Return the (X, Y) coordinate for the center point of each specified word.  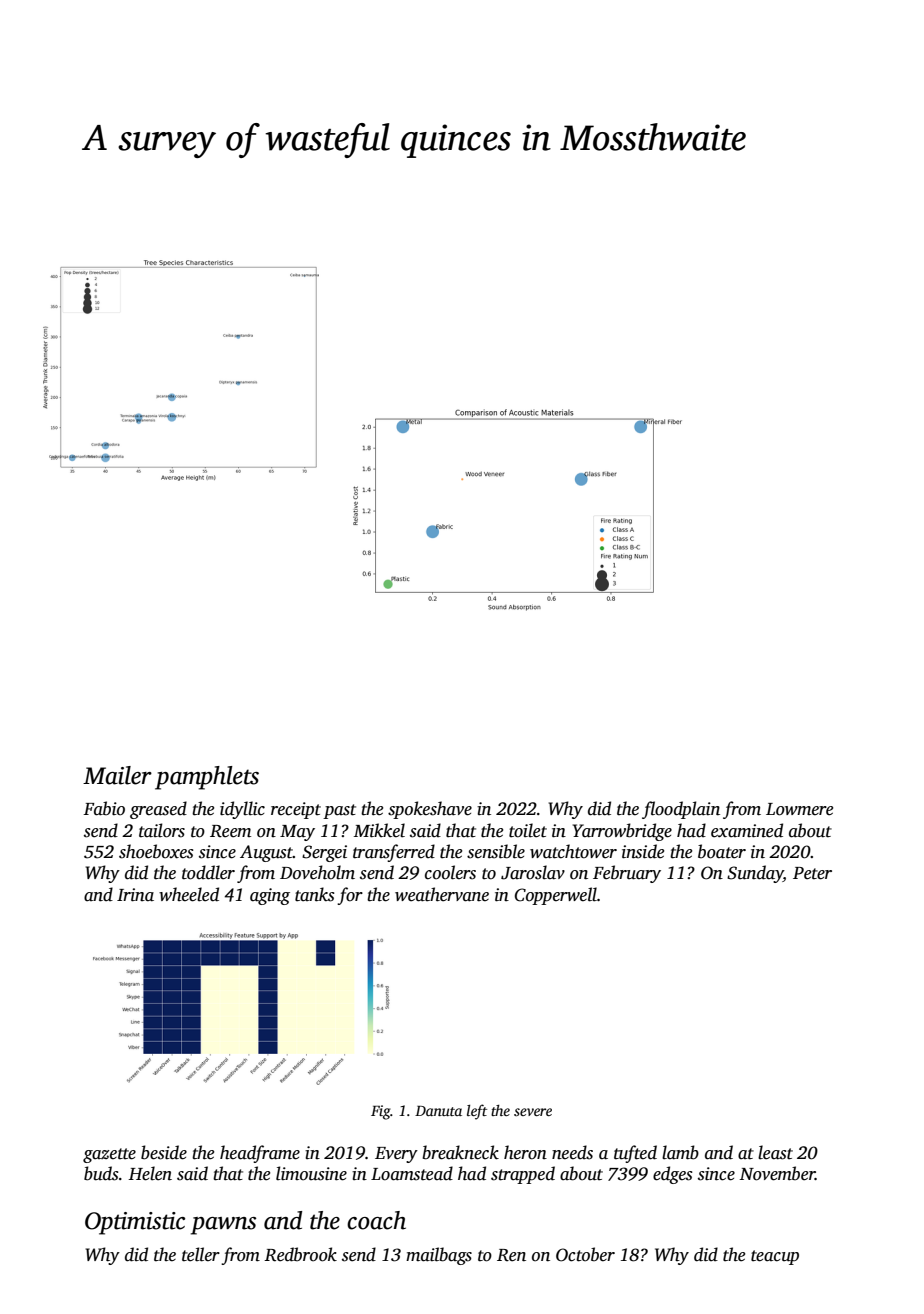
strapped (523, 1175)
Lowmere (799, 809)
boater (722, 851)
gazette (109, 1155)
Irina (135, 895)
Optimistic (135, 1223)
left (477, 1112)
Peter (812, 873)
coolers (450, 872)
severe (533, 1112)
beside (164, 1152)
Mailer (117, 775)
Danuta (438, 1111)
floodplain (681, 810)
